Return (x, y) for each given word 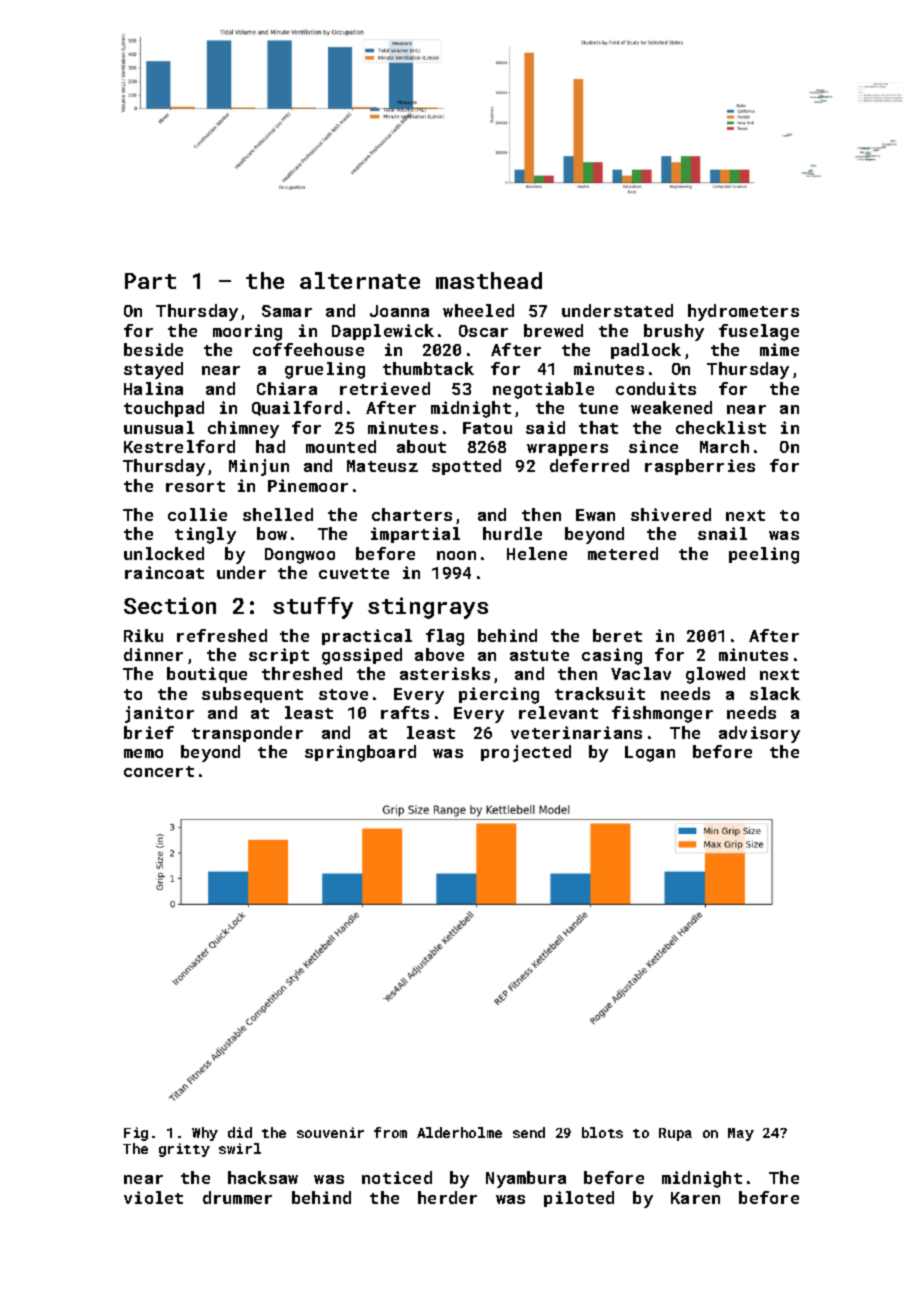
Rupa (675, 1134)
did (240, 1132)
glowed (715, 675)
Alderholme (459, 1132)
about (421, 446)
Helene (537, 553)
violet (153, 1197)
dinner (153, 654)
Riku (143, 635)
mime (779, 349)
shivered (671, 514)
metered (623, 553)
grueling (325, 370)
